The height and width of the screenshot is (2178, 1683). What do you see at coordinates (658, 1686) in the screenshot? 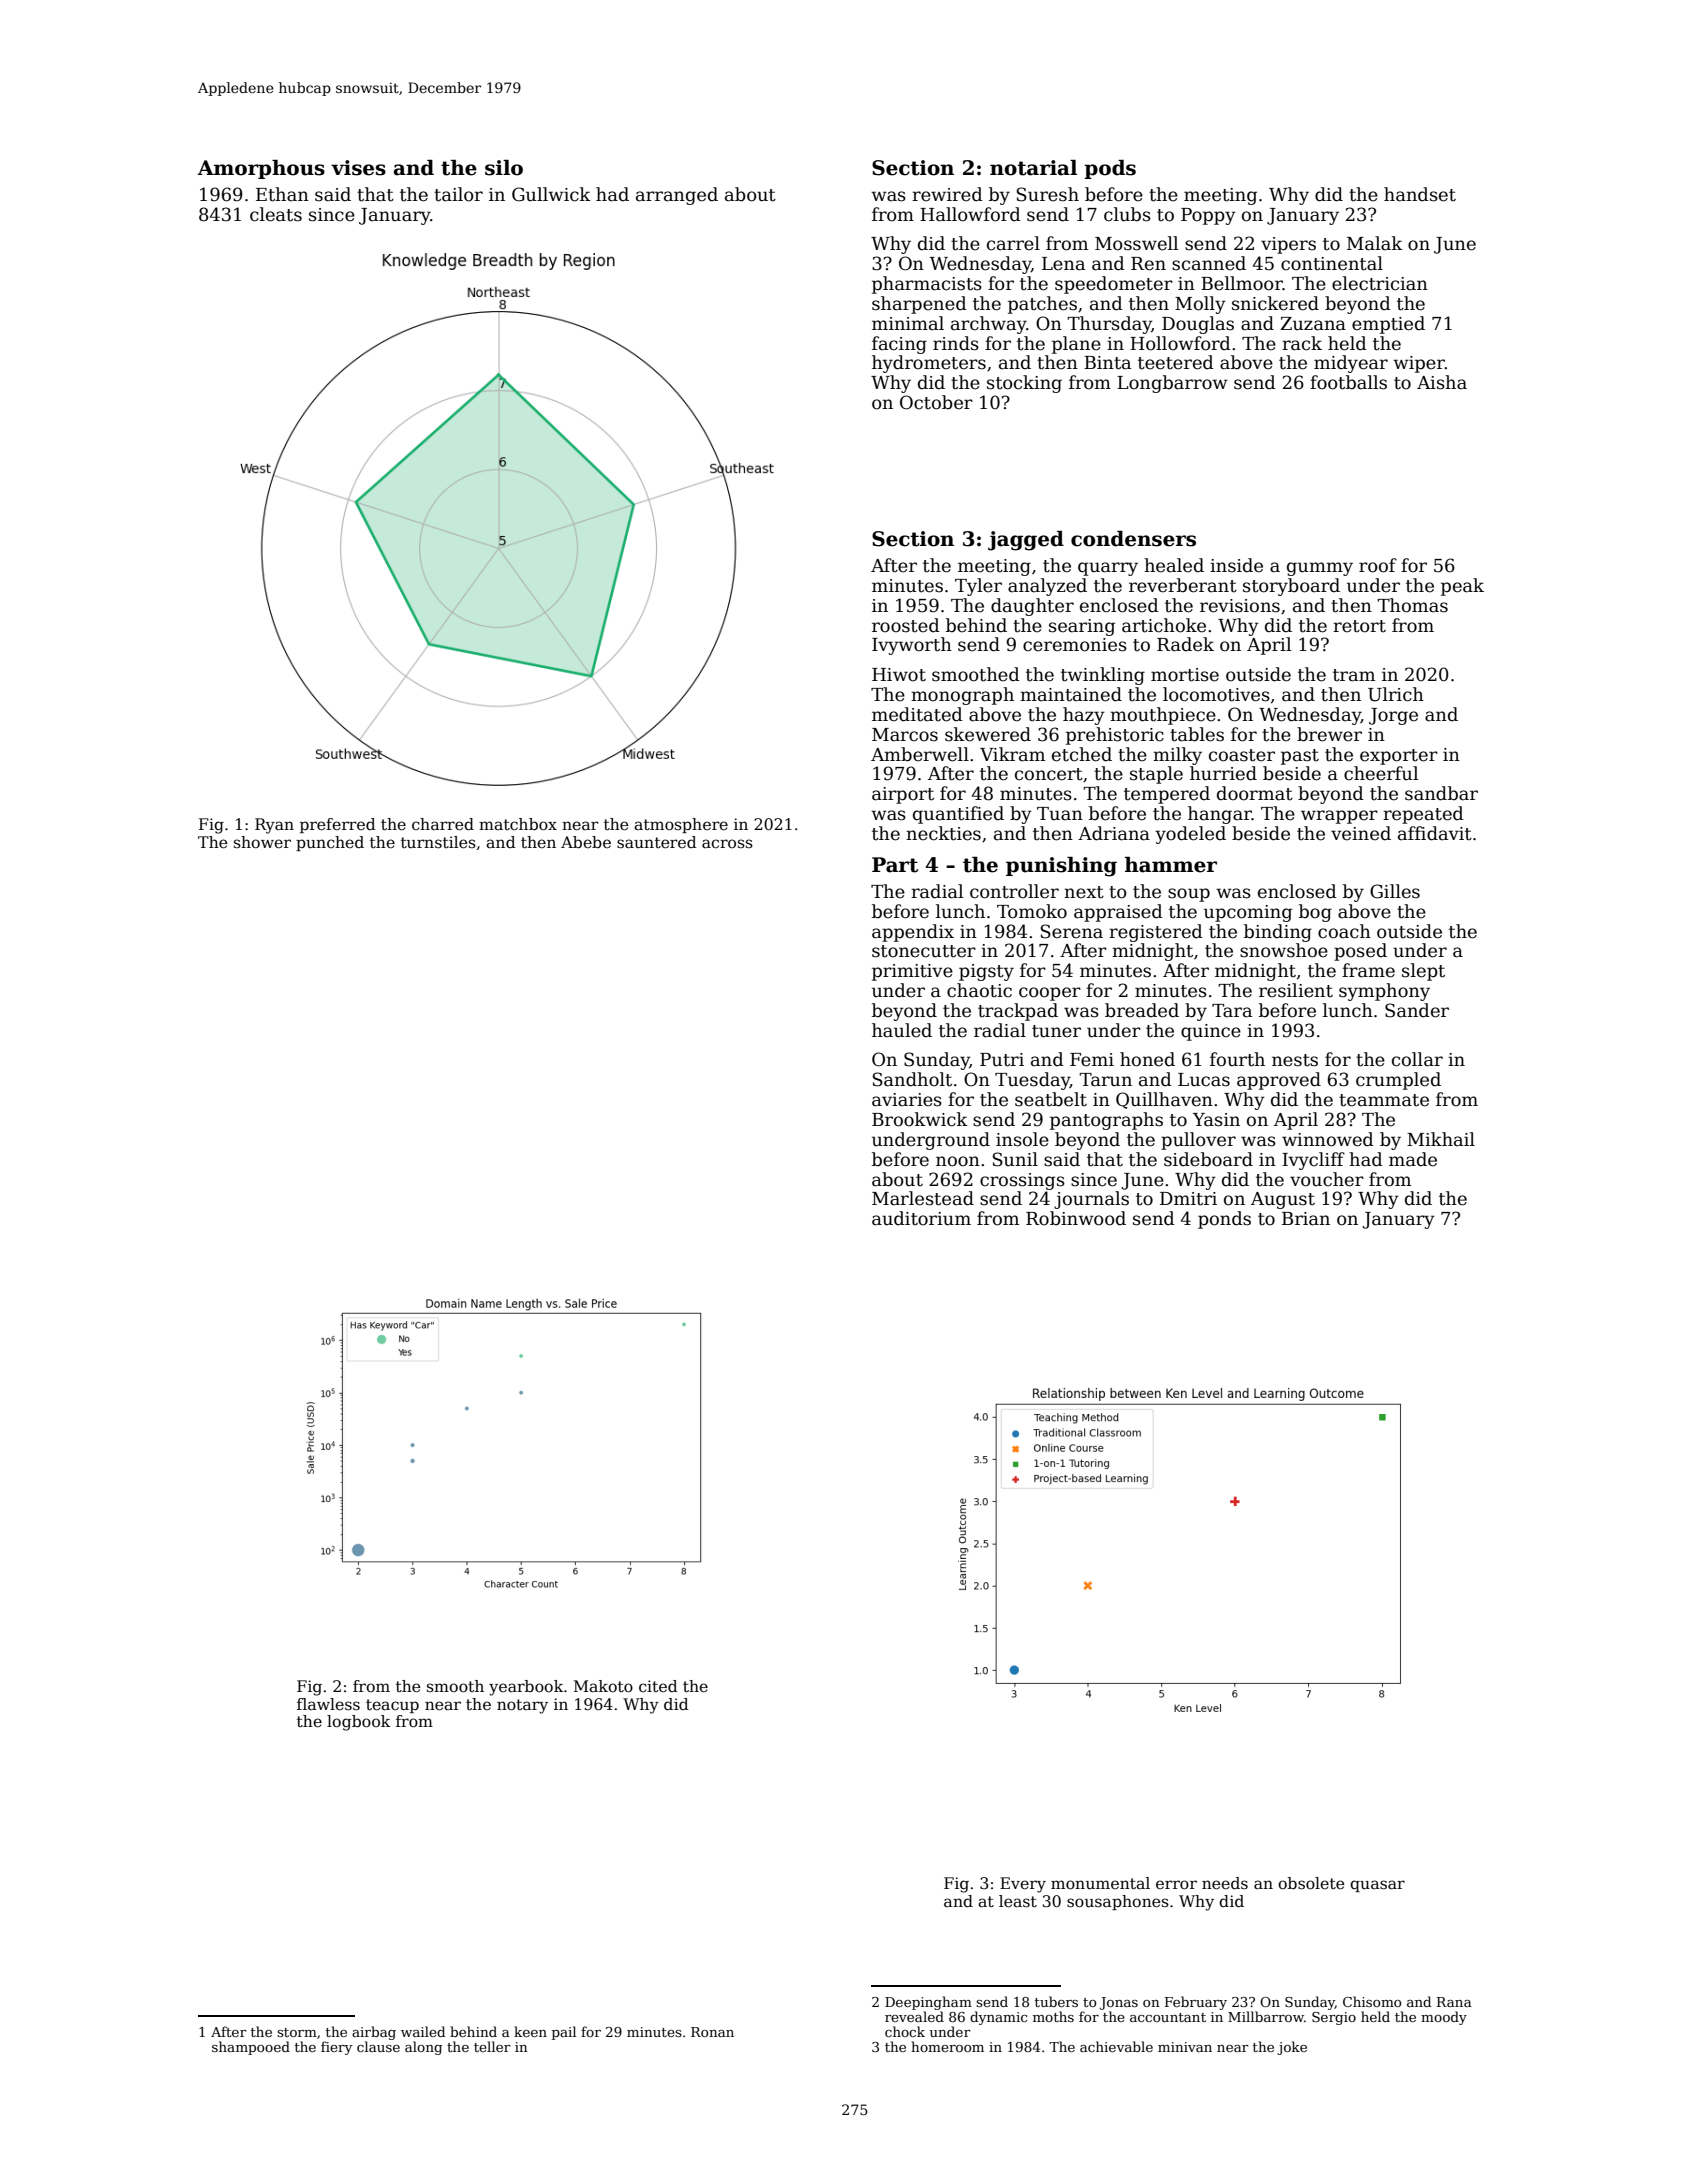
I see `cited` at bounding box center [658, 1686].
